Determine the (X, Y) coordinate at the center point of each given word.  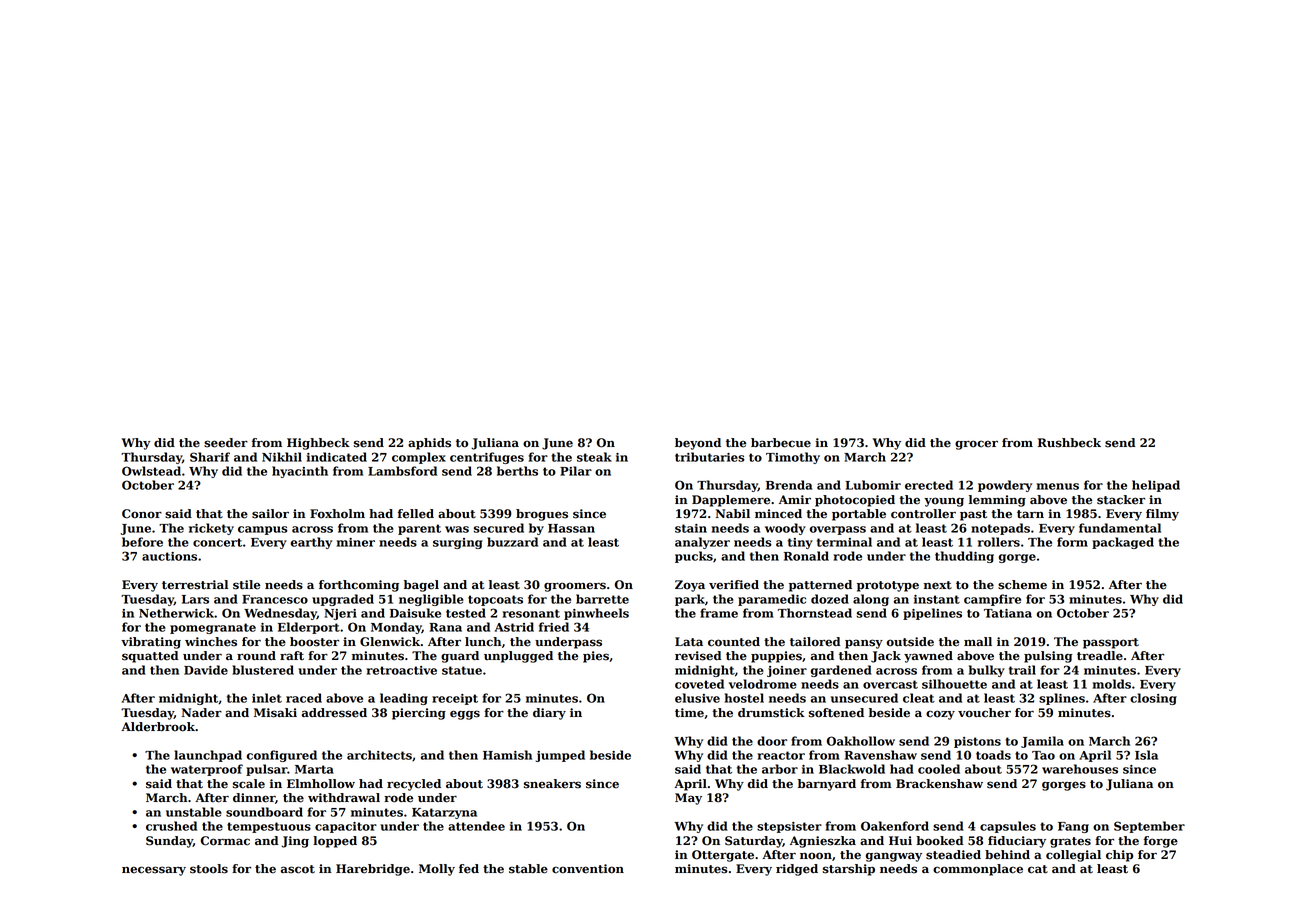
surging (458, 543)
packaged (1123, 543)
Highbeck (318, 444)
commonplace (978, 870)
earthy (311, 543)
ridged (797, 870)
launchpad (208, 756)
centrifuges (487, 458)
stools (209, 869)
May (688, 799)
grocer (976, 445)
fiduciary (1017, 842)
